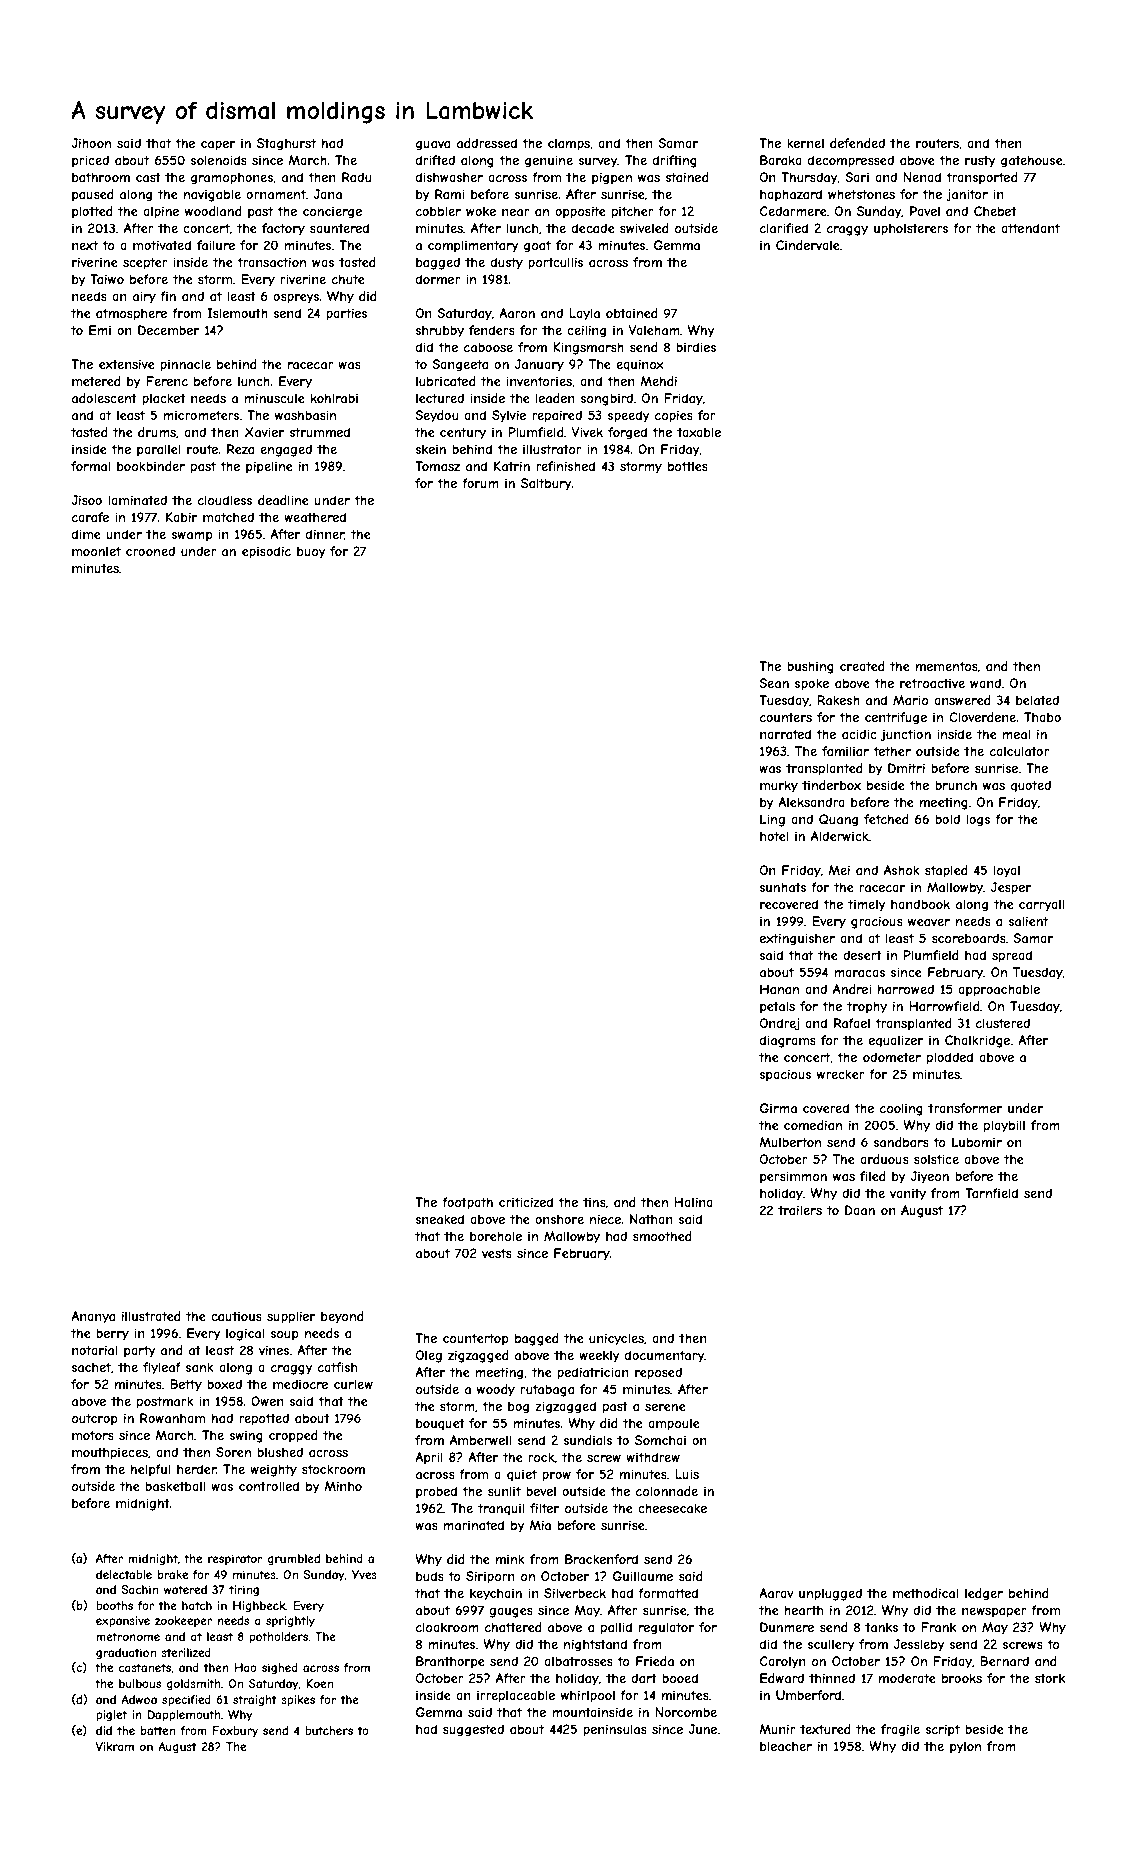  What do you see at coordinates (800, 1210) in the page?
I see `trailers` at bounding box center [800, 1210].
